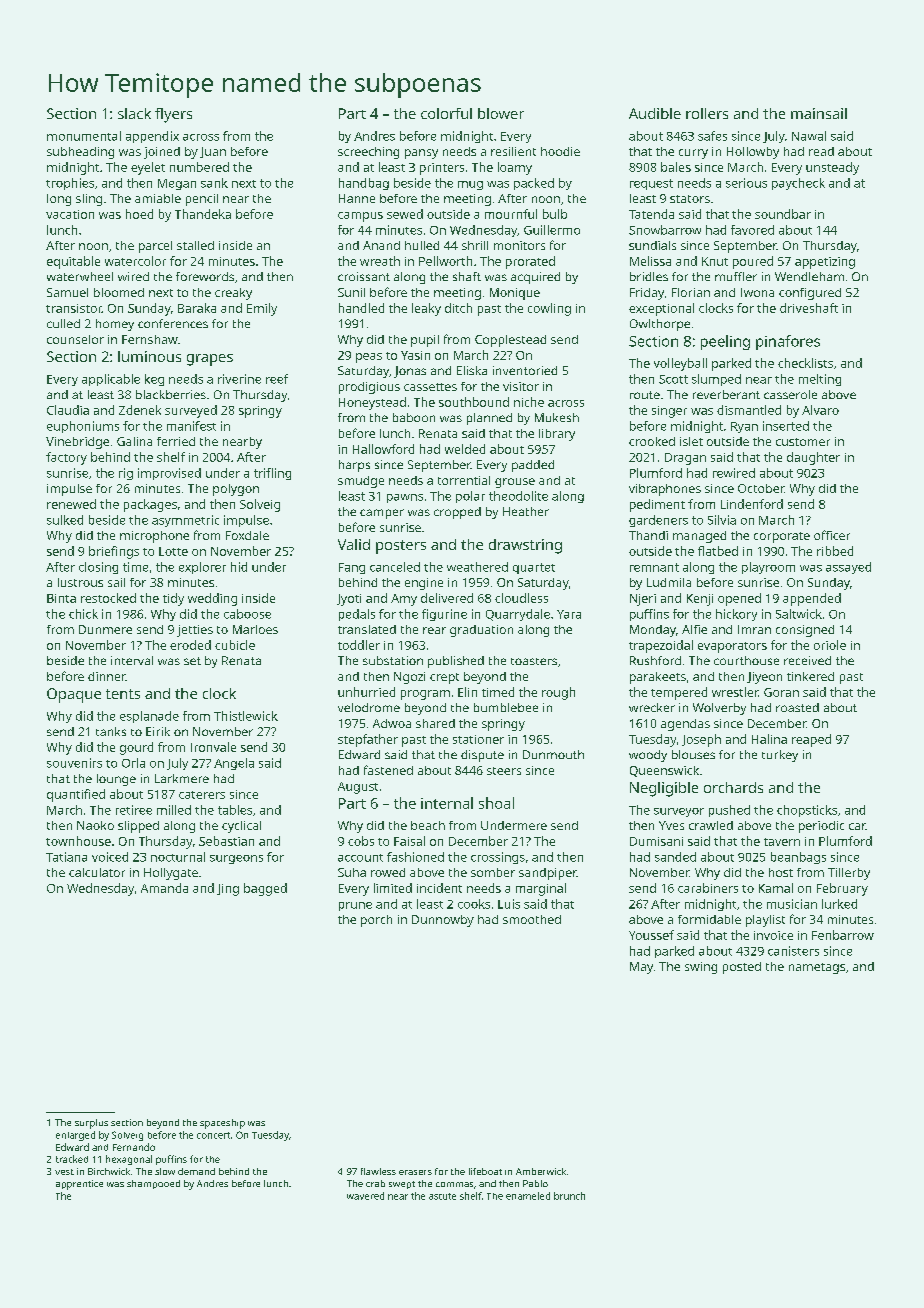 This screenshot has height=1308, width=924. What do you see at coordinates (265, 889) in the screenshot?
I see `bagged` at bounding box center [265, 889].
